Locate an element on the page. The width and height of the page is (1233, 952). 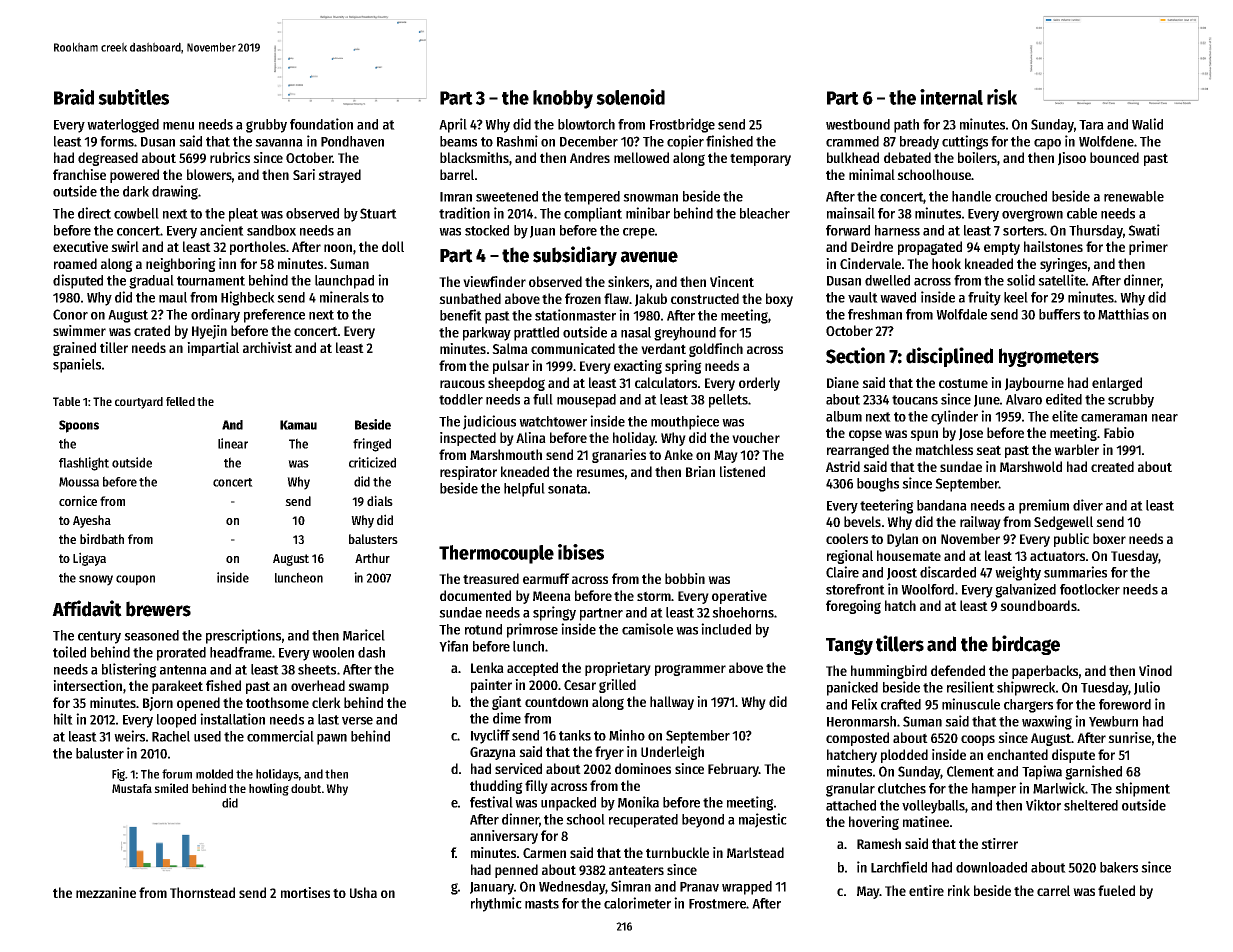
Thornstead is located at coordinates (202, 892).
